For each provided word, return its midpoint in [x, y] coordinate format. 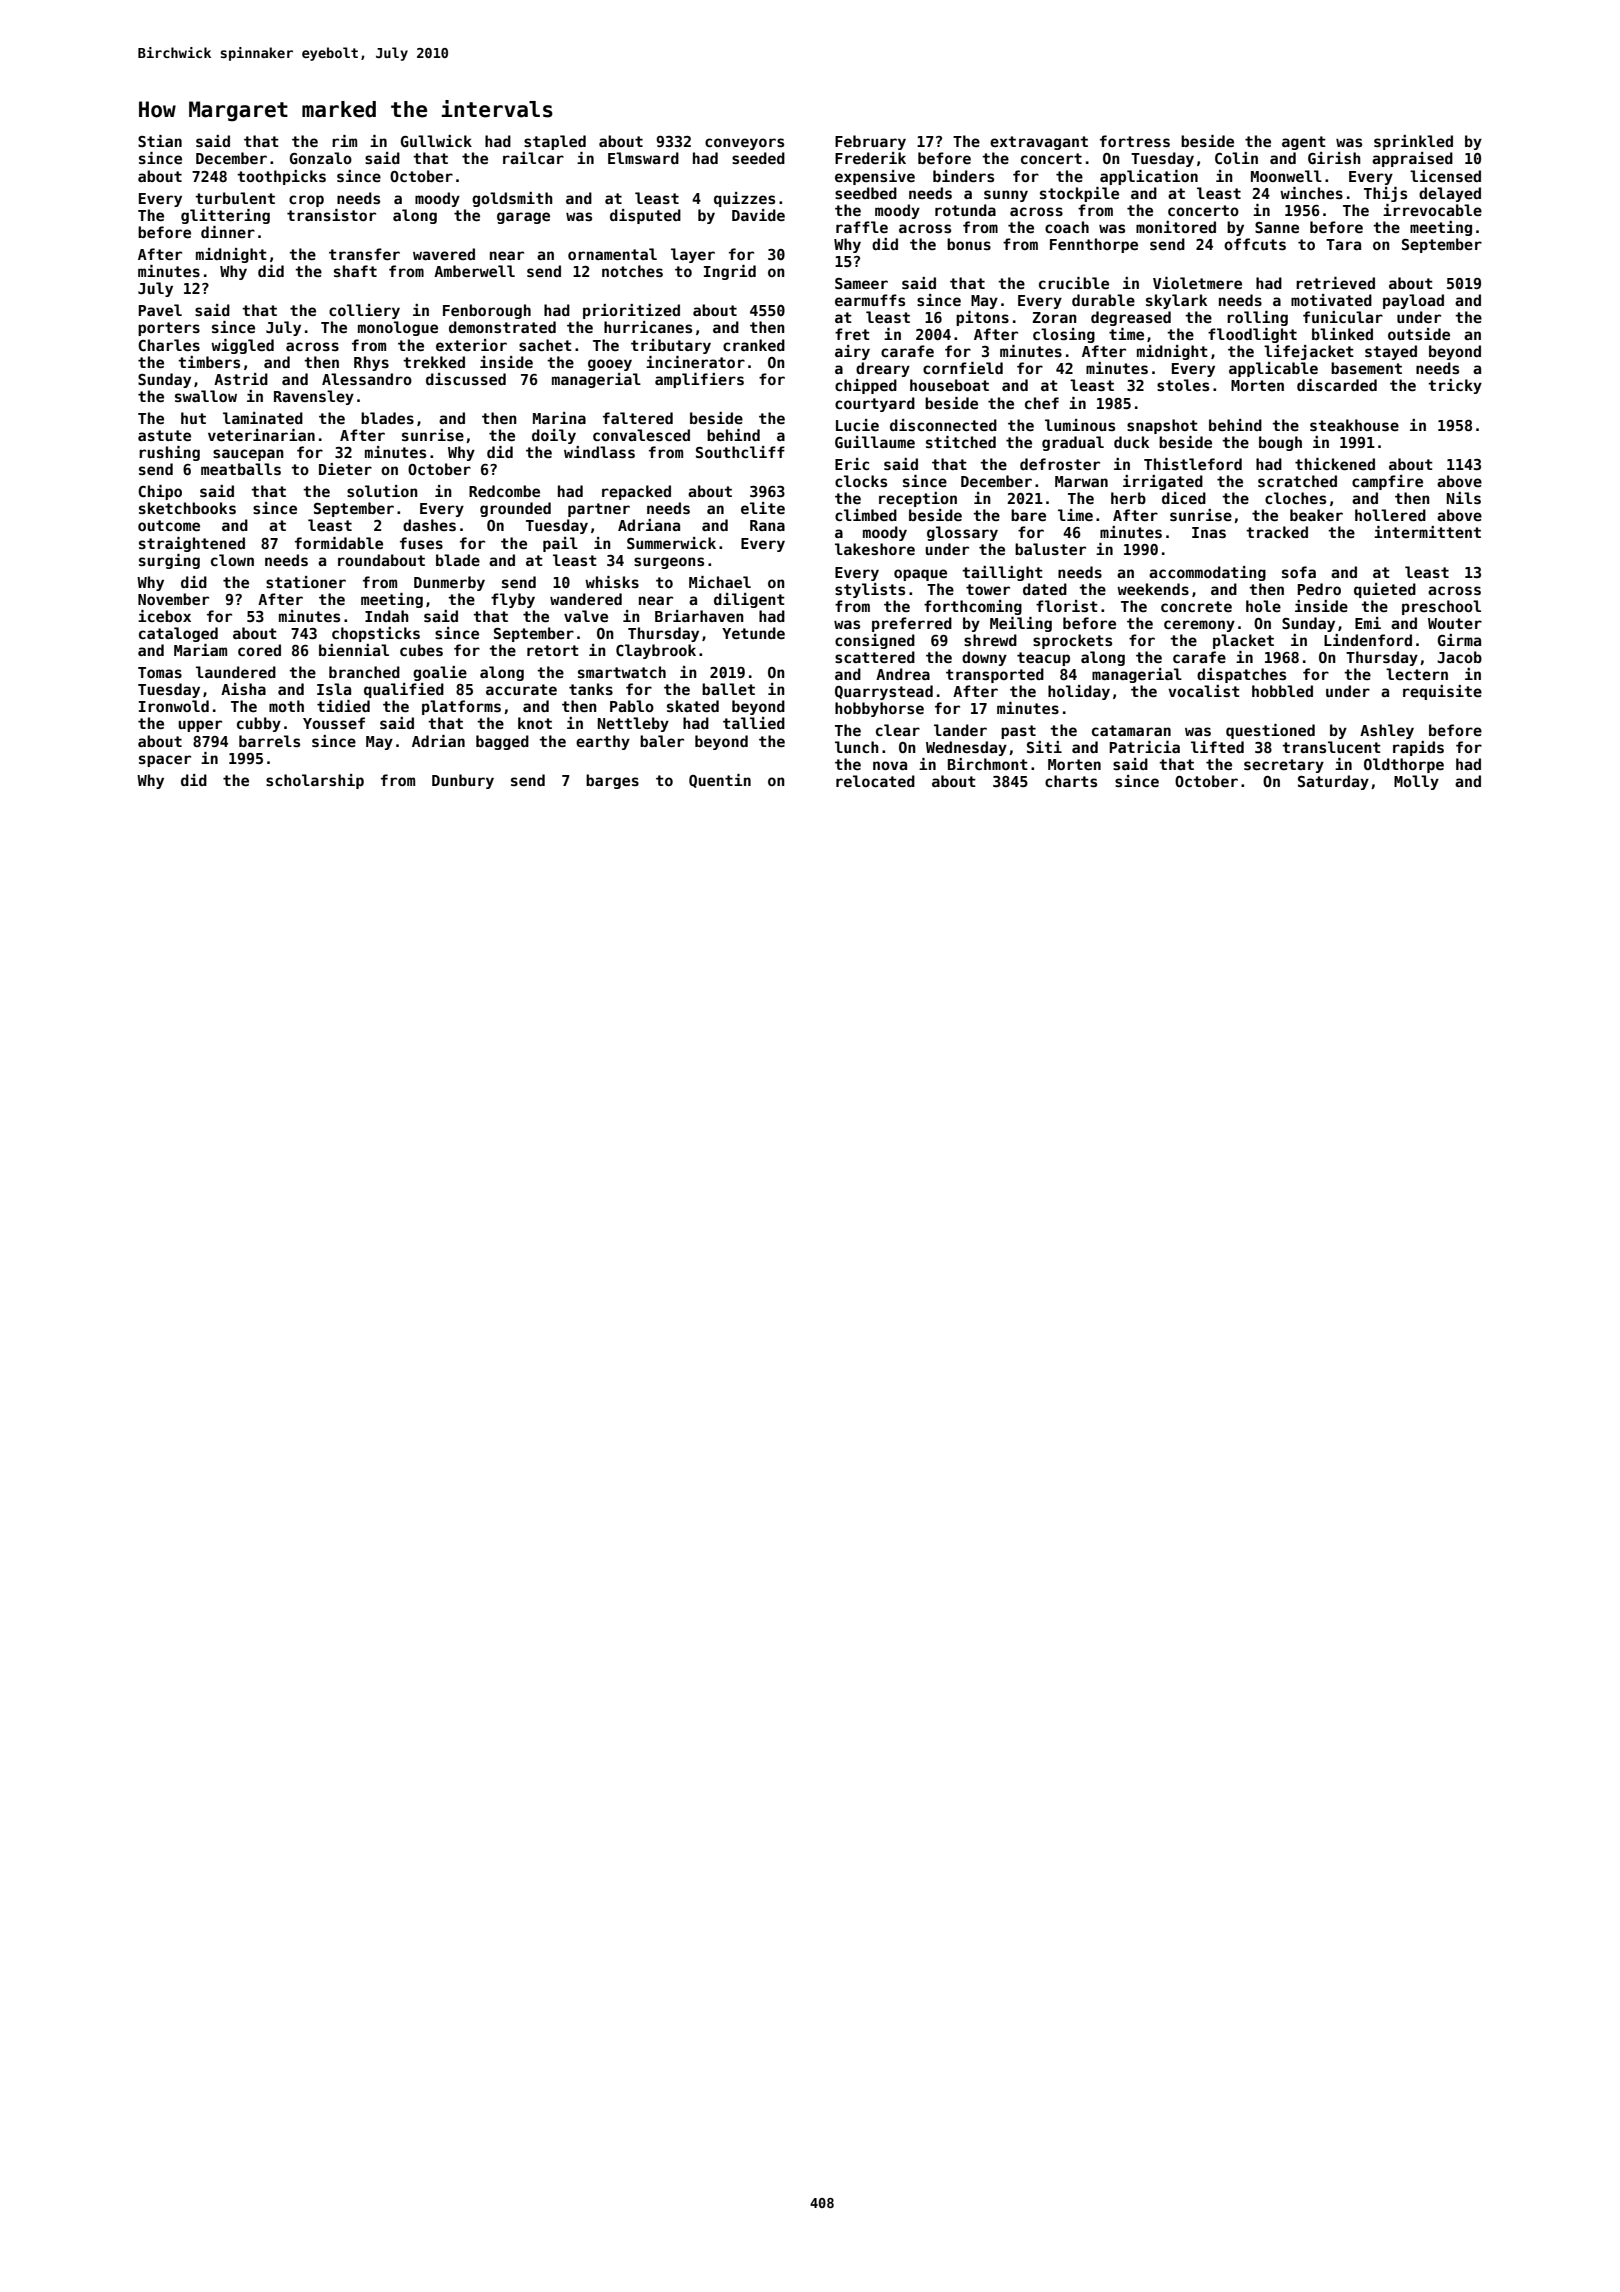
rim [344, 141]
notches [632, 271]
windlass [599, 452]
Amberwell [474, 271]
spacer [165, 761]
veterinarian [261, 435]
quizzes [744, 199]
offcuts [1255, 244]
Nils [1464, 498]
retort [553, 650]
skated [693, 706]
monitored [1176, 227]
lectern [1417, 674]
